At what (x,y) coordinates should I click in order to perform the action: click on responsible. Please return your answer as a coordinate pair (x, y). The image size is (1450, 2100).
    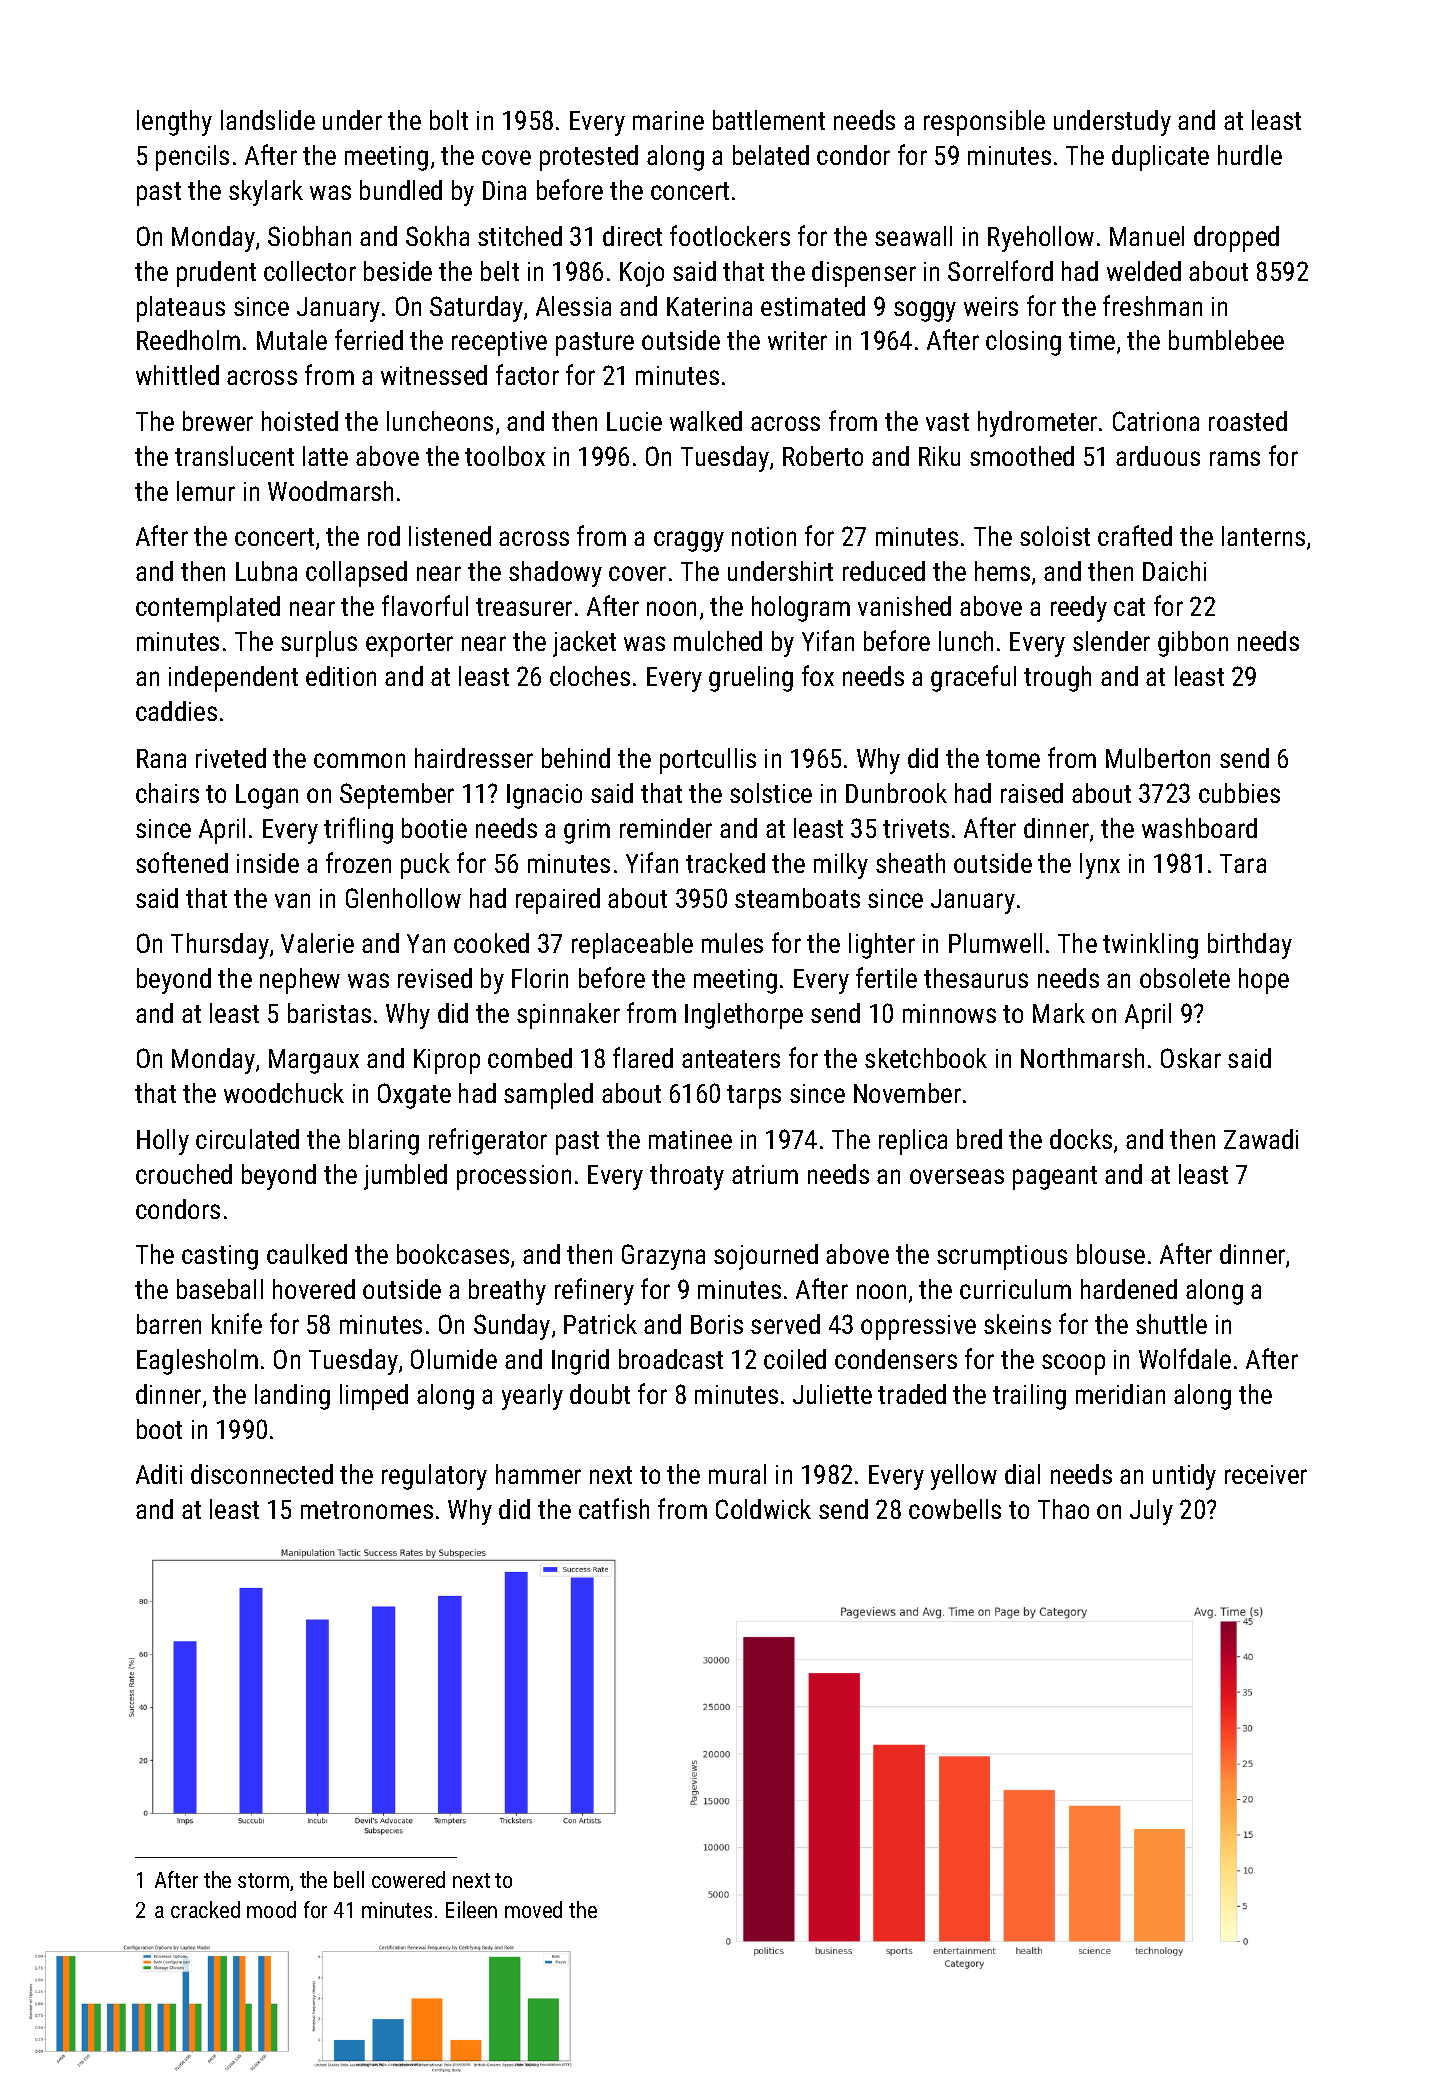
    Looking at the image, I should click on (984, 123).
